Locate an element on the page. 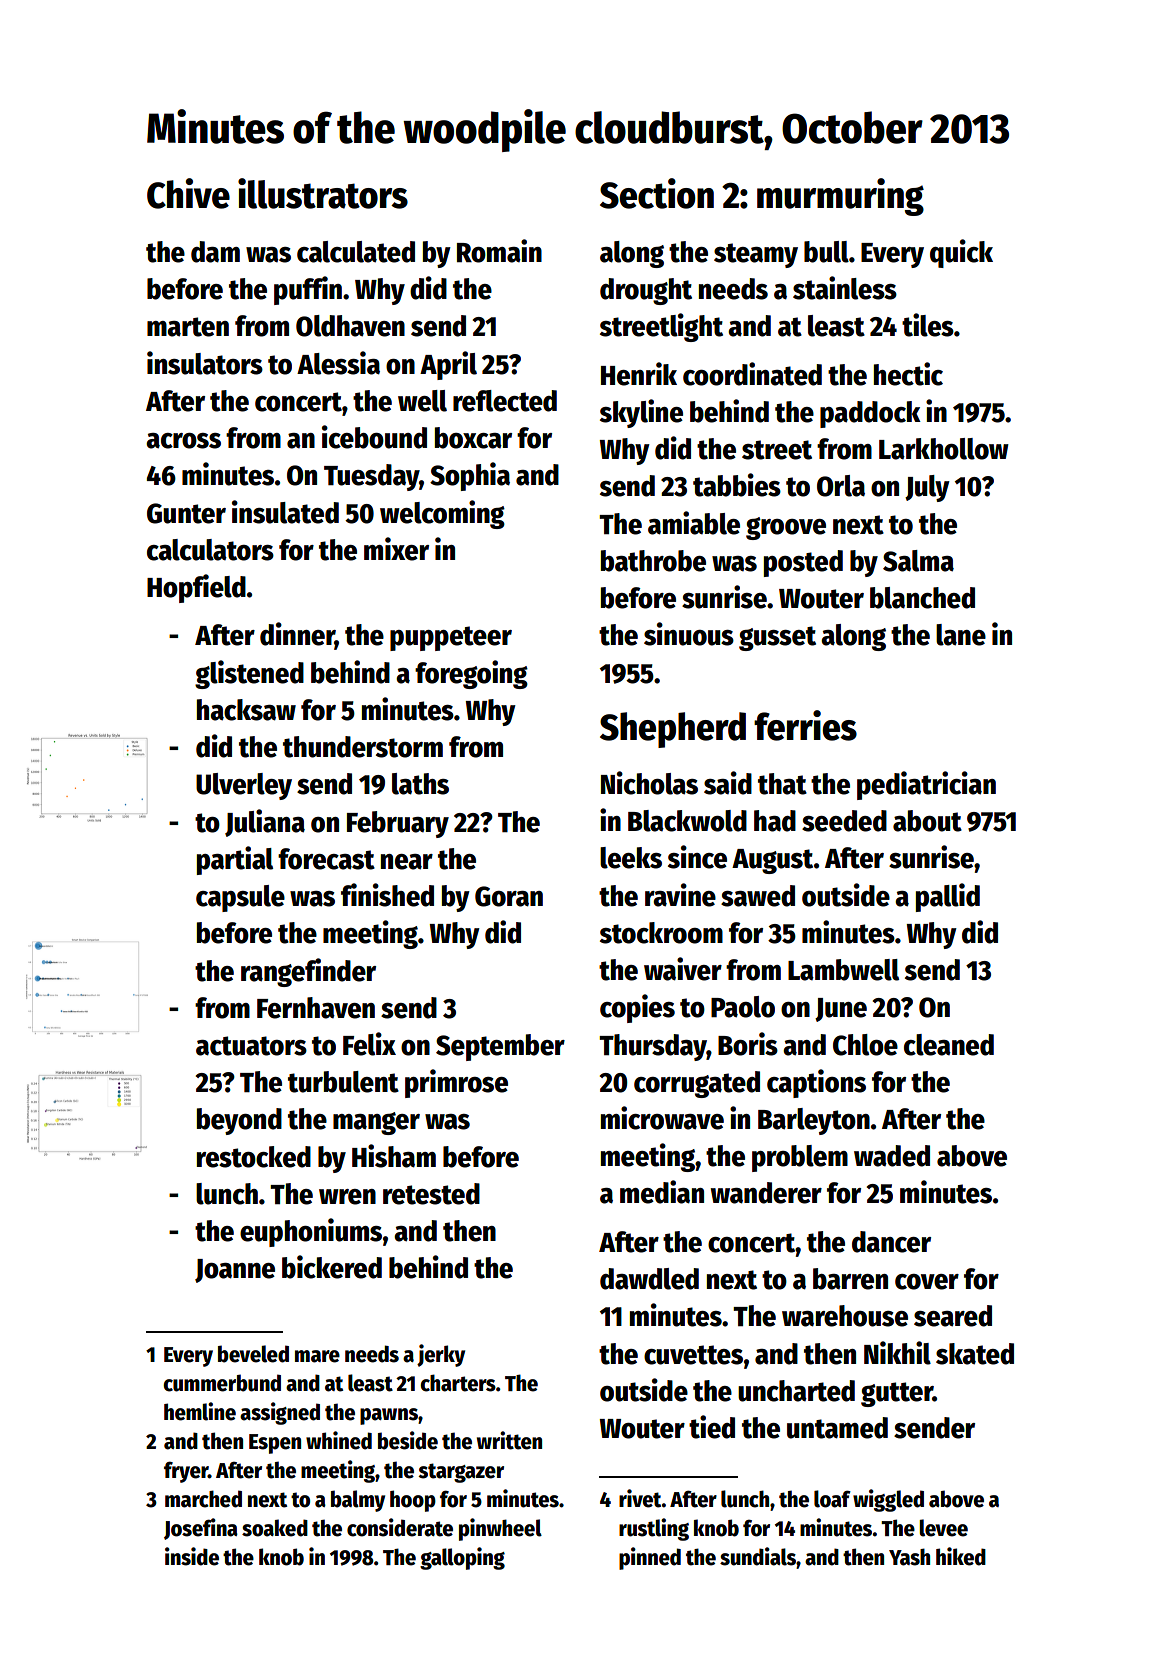  beyond is located at coordinates (239, 1121).
